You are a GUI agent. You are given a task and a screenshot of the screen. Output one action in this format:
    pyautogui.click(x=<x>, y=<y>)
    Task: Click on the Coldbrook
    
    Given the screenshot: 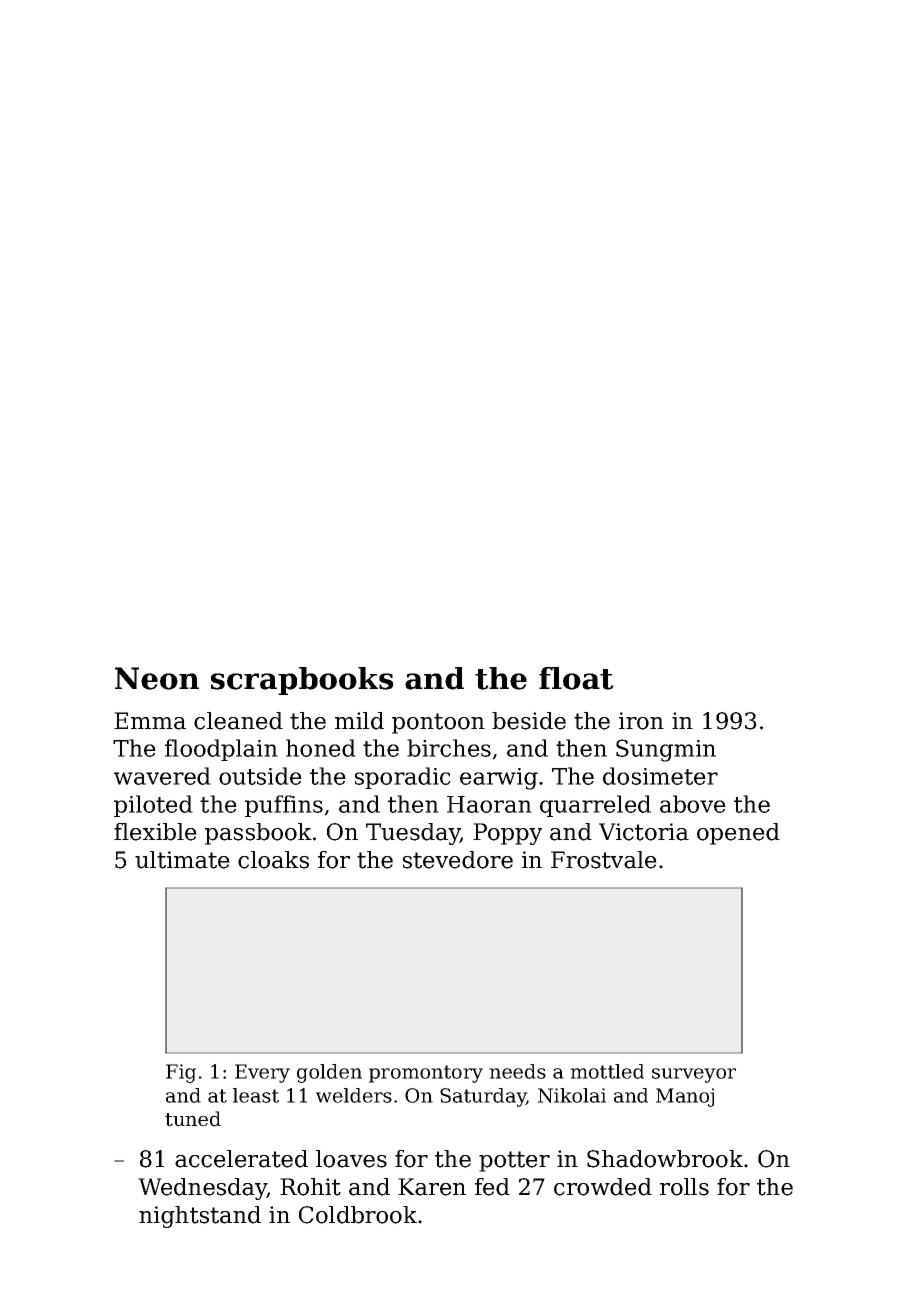 What is the action you would take?
    pyautogui.click(x=358, y=1215)
